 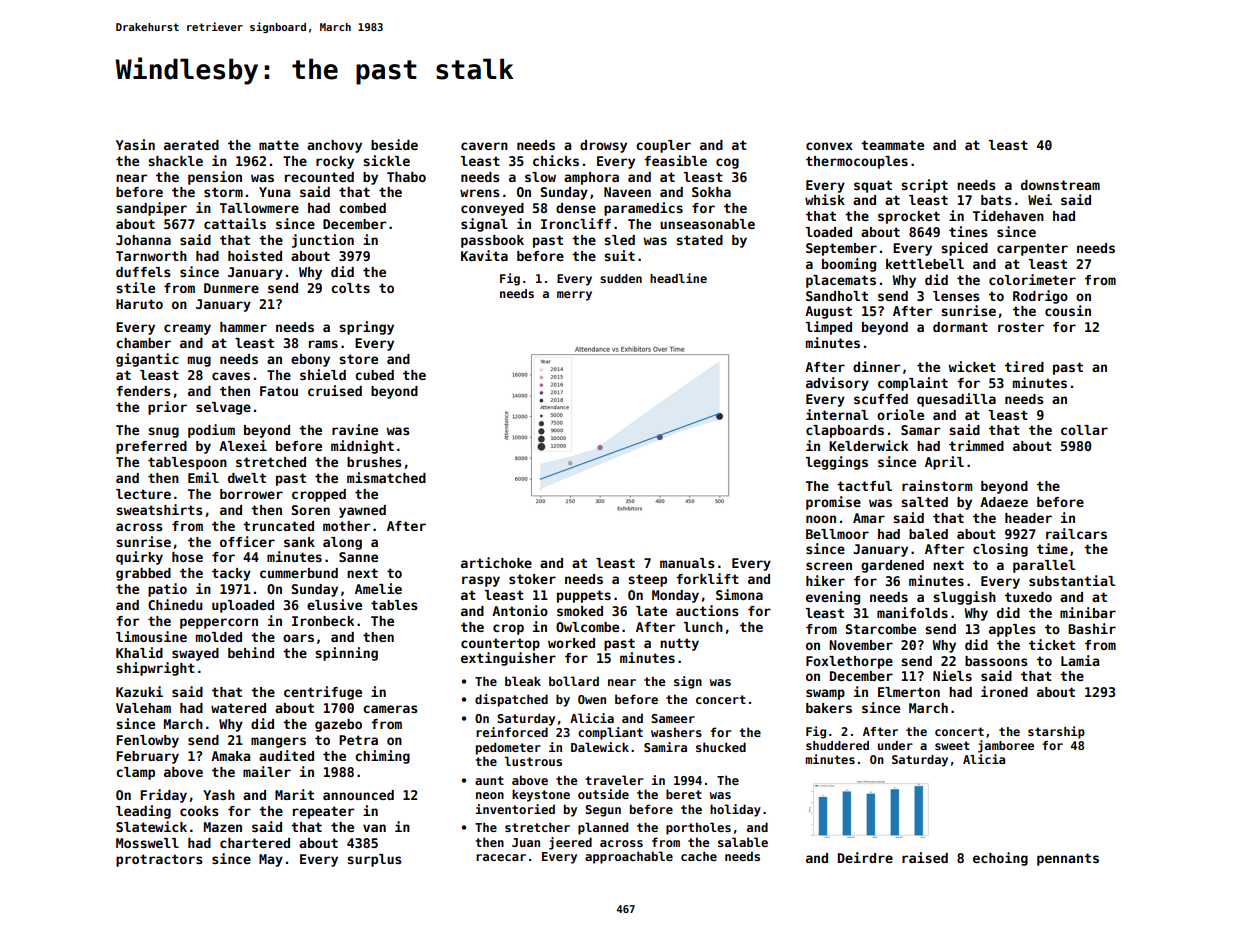 What do you see at coordinates (1084, 430) in the screenshot?
I see `collar` at bounding box center [1084, 430].
